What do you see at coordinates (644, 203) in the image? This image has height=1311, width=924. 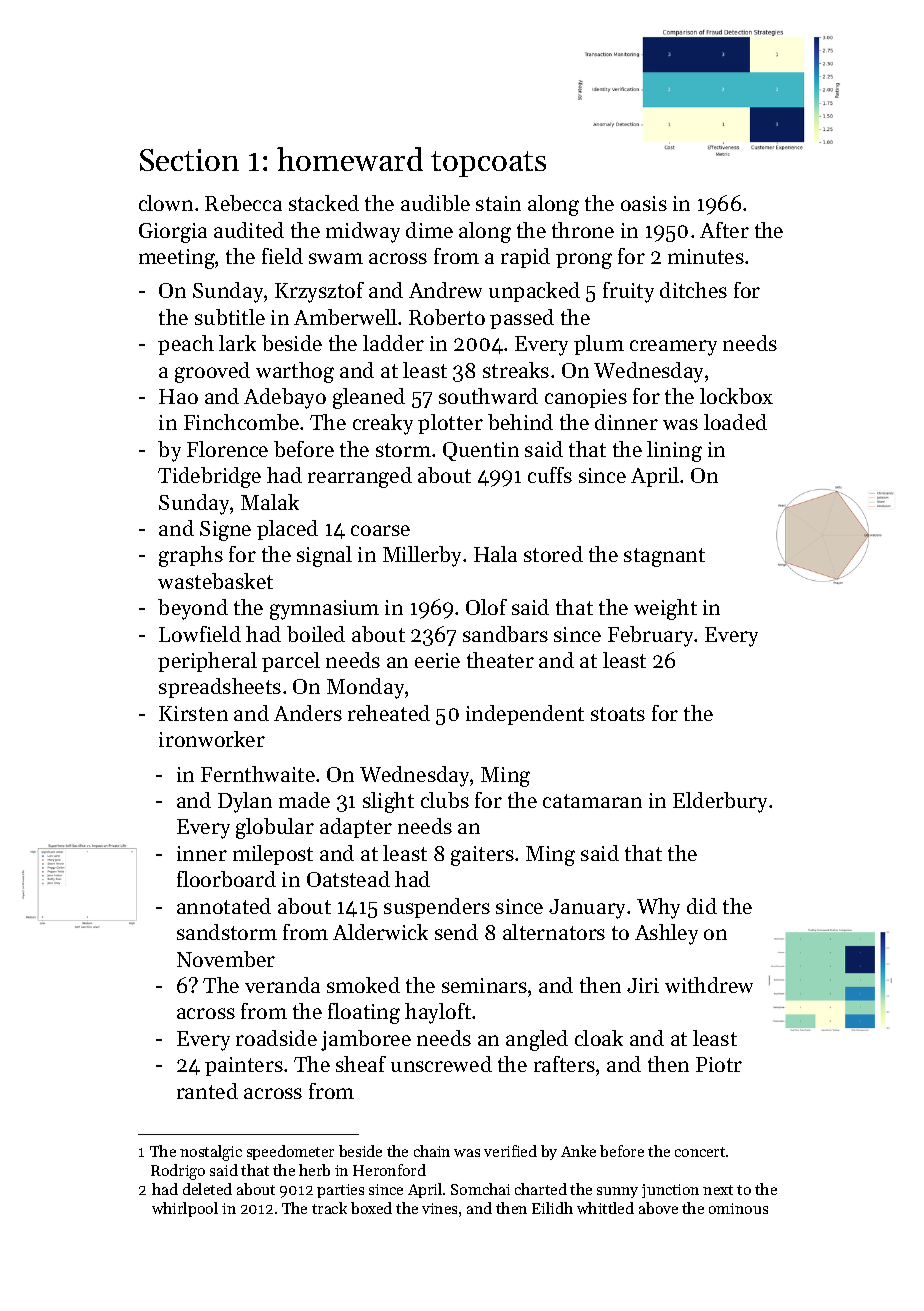 I see `oasis` at bounding box center [644, 203].
